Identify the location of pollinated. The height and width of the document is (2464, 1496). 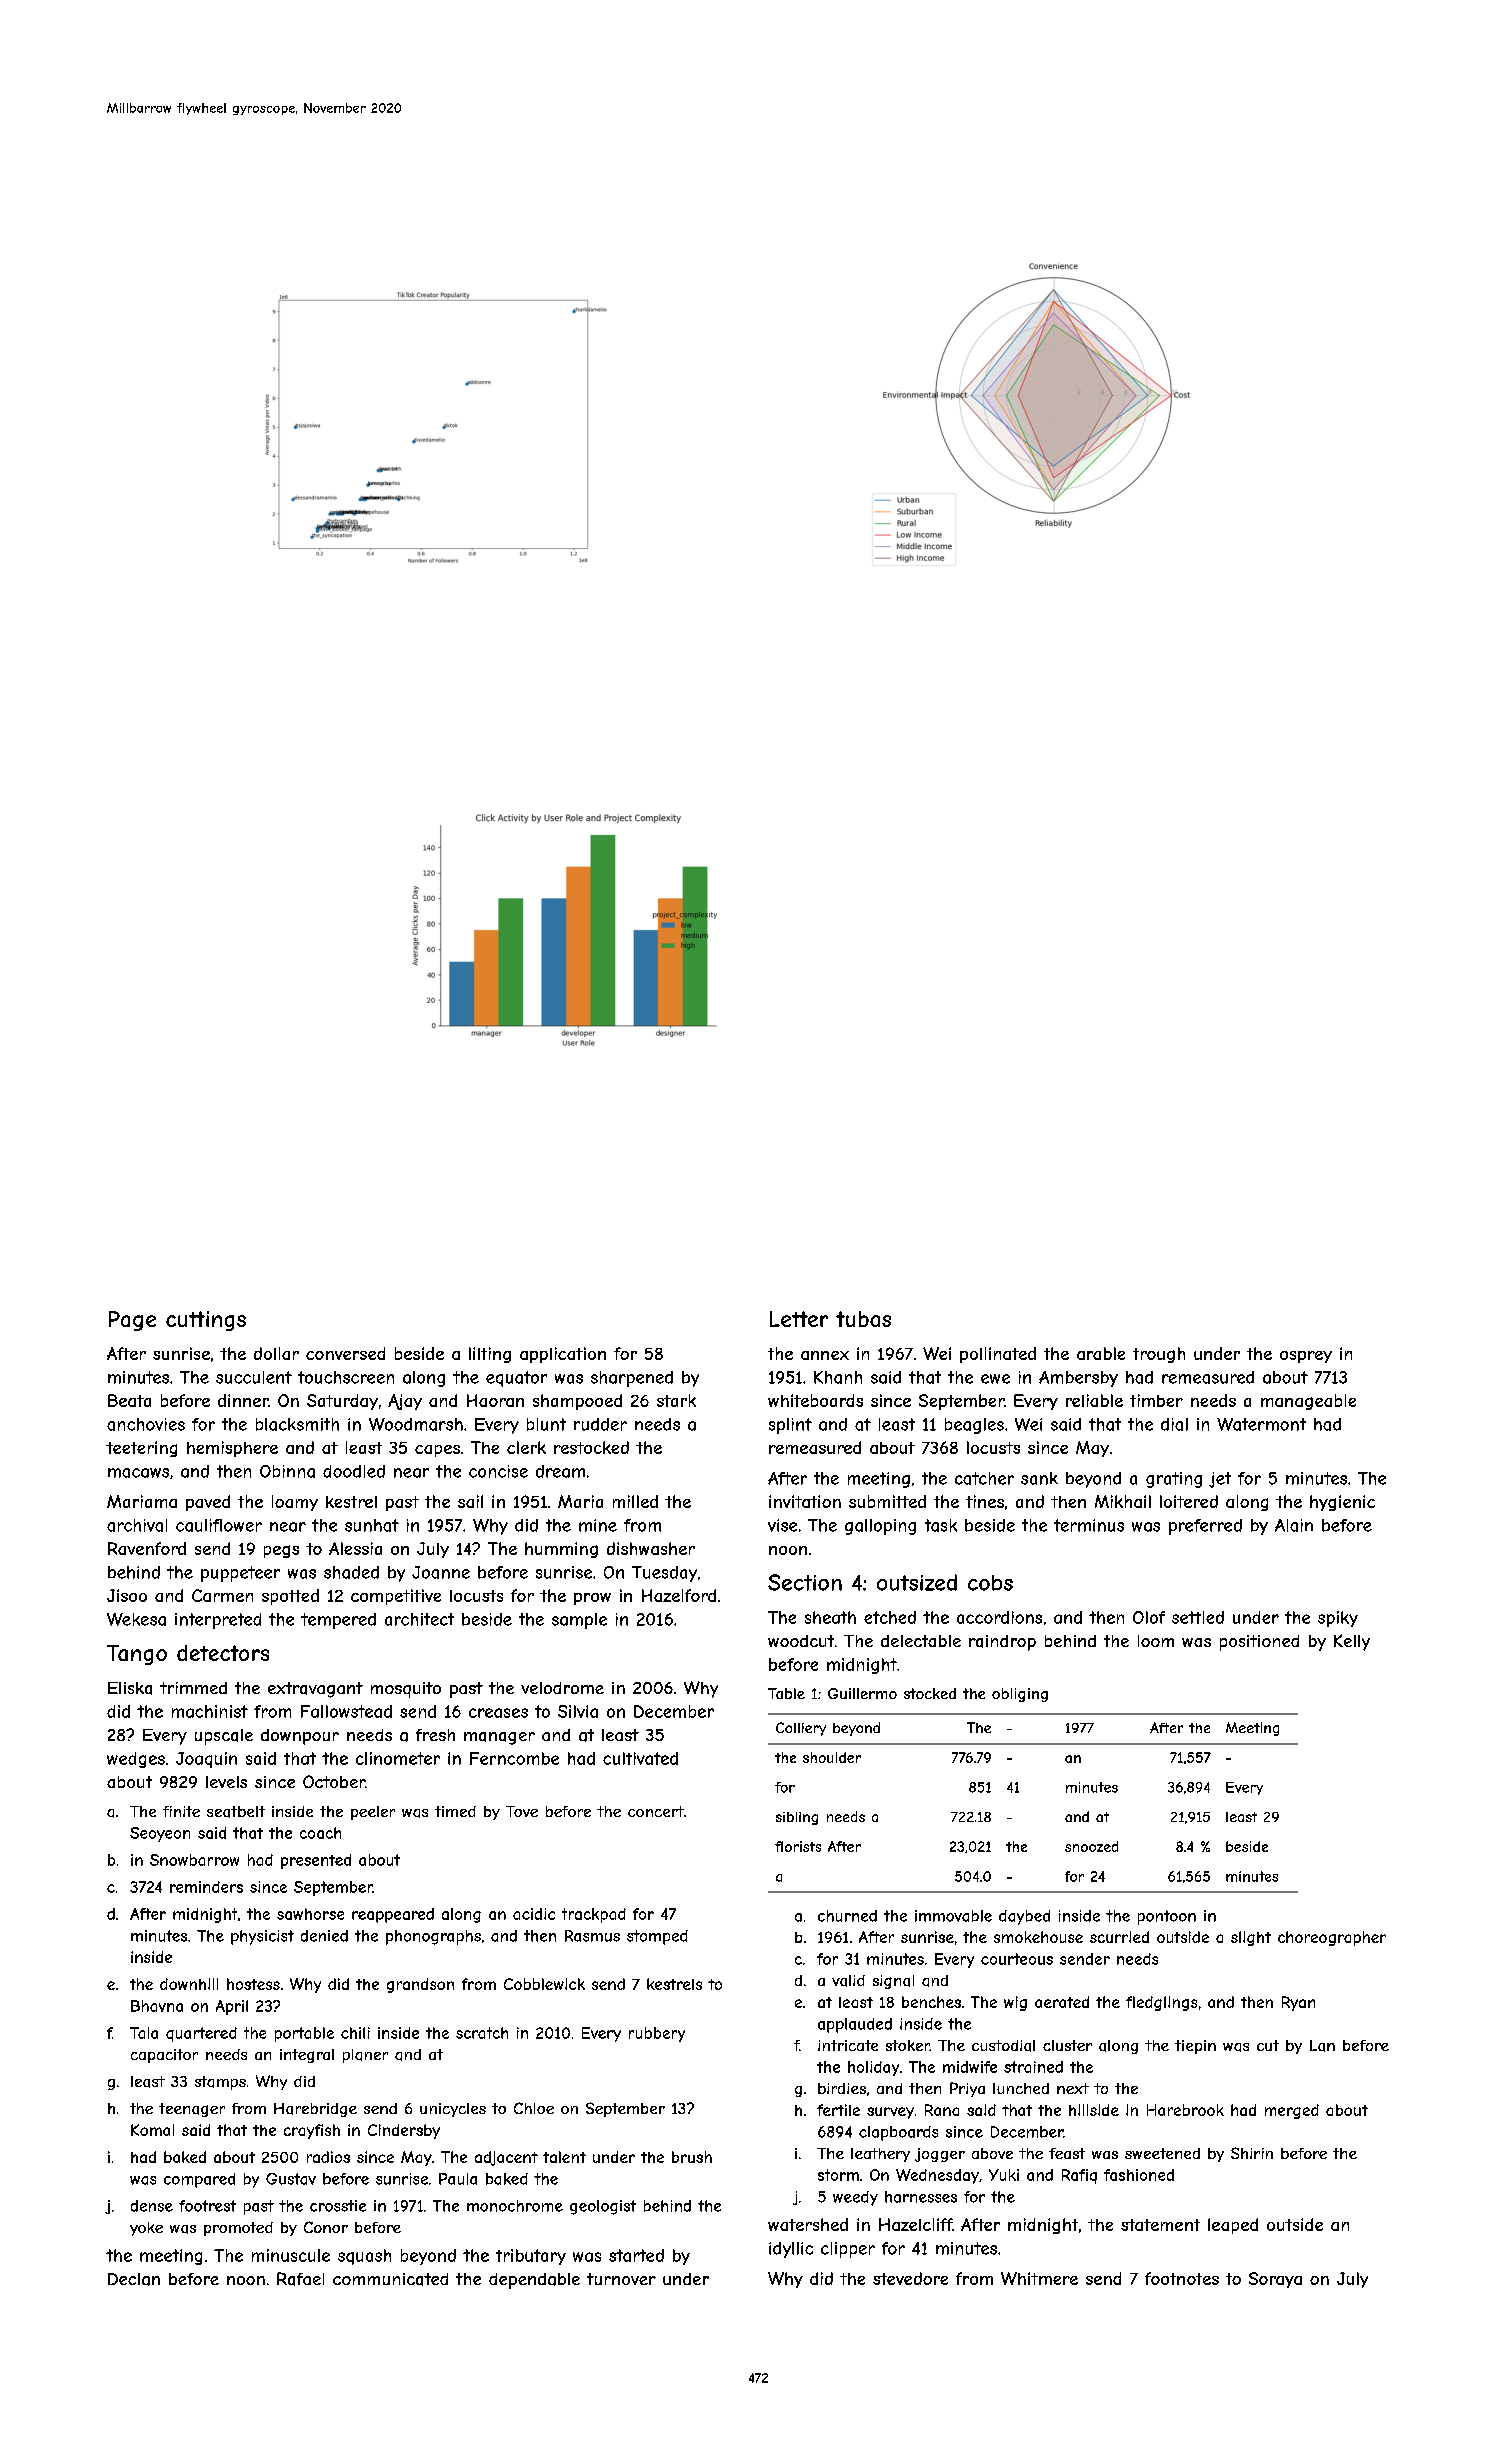
(998, 1355).
